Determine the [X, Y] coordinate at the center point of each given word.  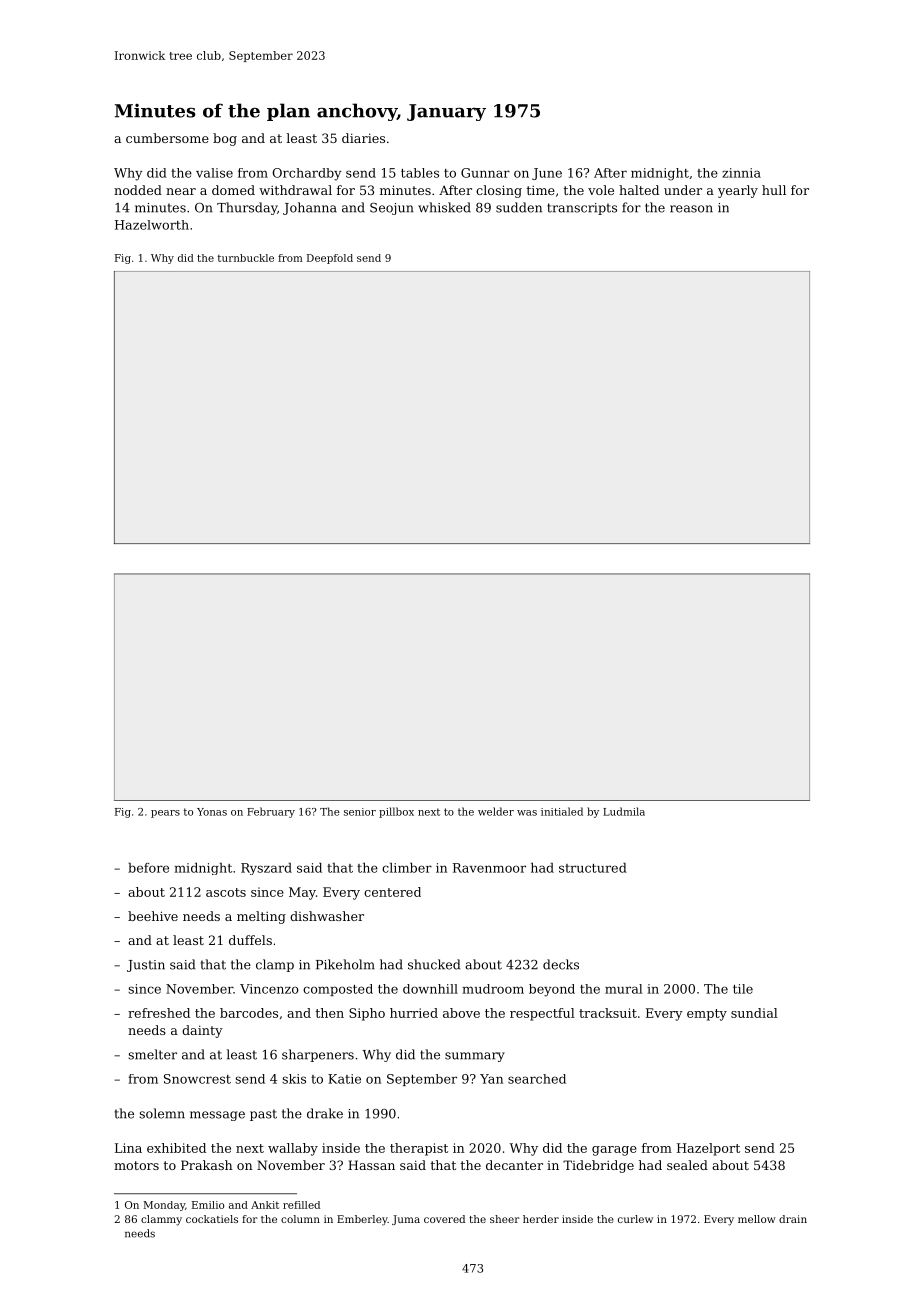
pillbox [396, 812]
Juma [406, 1220]
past [263, 1115]
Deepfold [330, 259]
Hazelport [708, 1149]
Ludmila [624, 811]
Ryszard [266, 869]
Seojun [392, 209]
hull [774, 190]
